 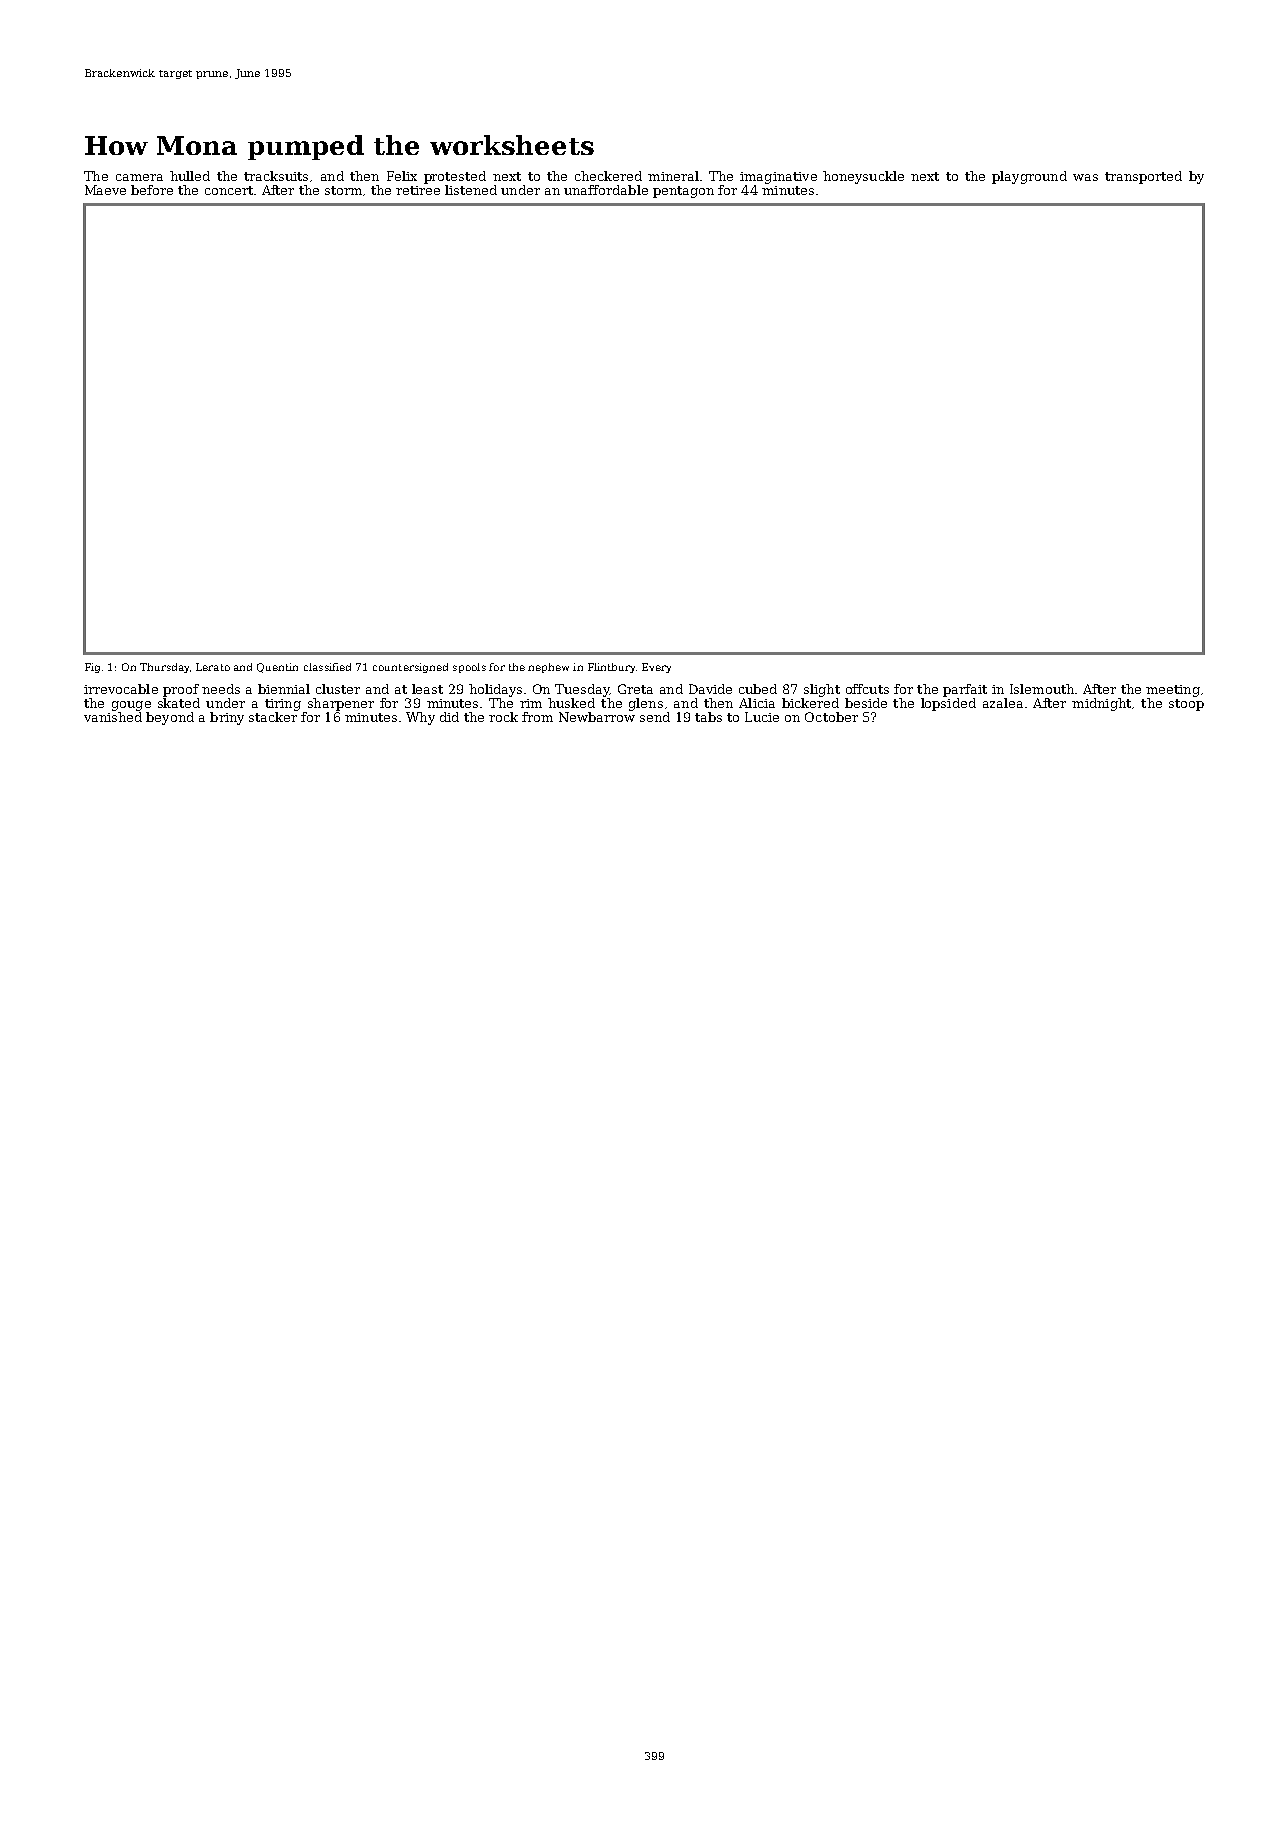 What do you see at coordinates (1042, 689) in the screenshot?
I see `Islemouth` at bounding box center [1042, 689].
